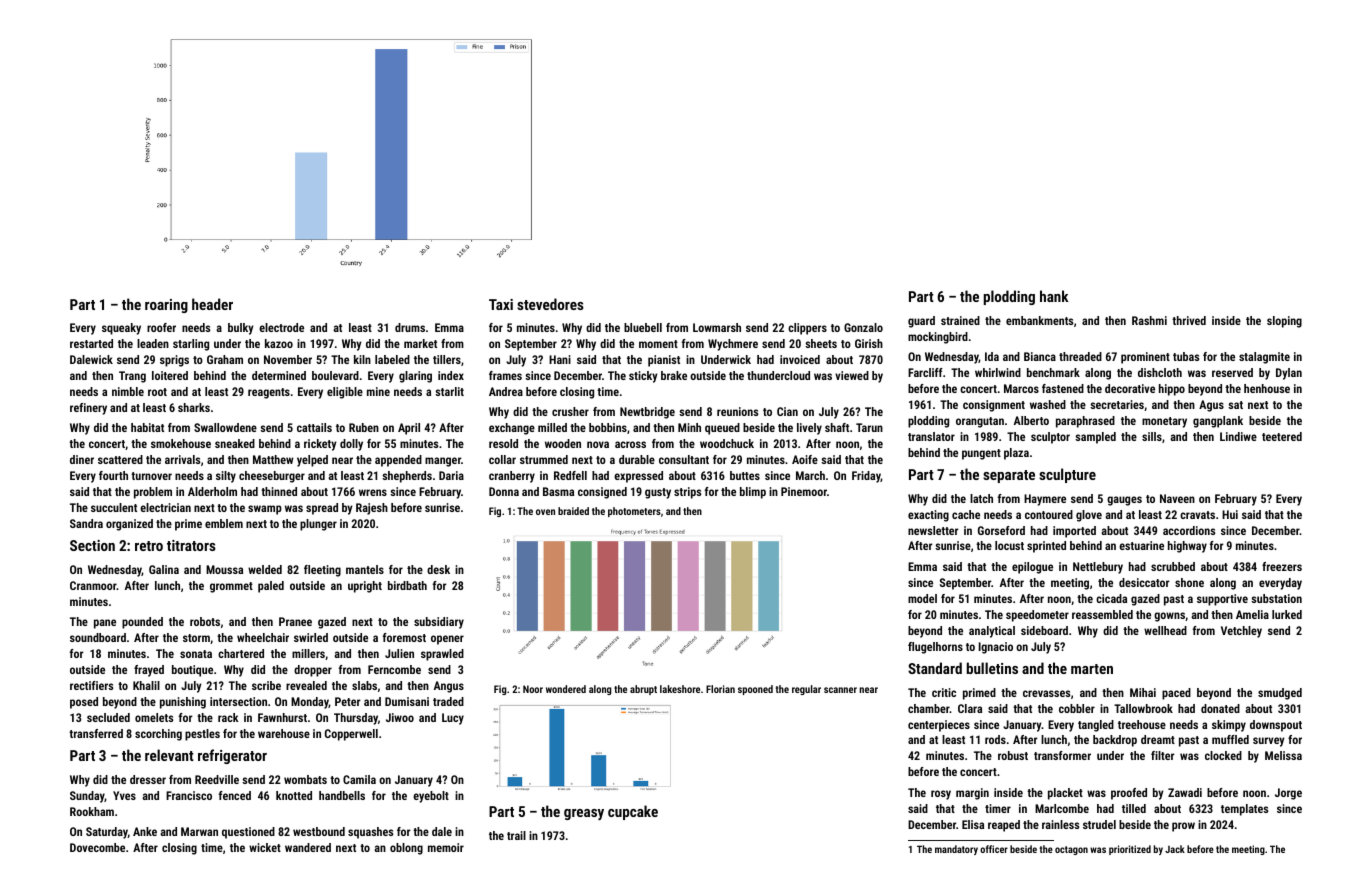 Image resolution: width=1372 pixels, height=887 pixels. Describe the element at coordinates (1063, 388) in the screenshot. I see `fastened` at that location.
